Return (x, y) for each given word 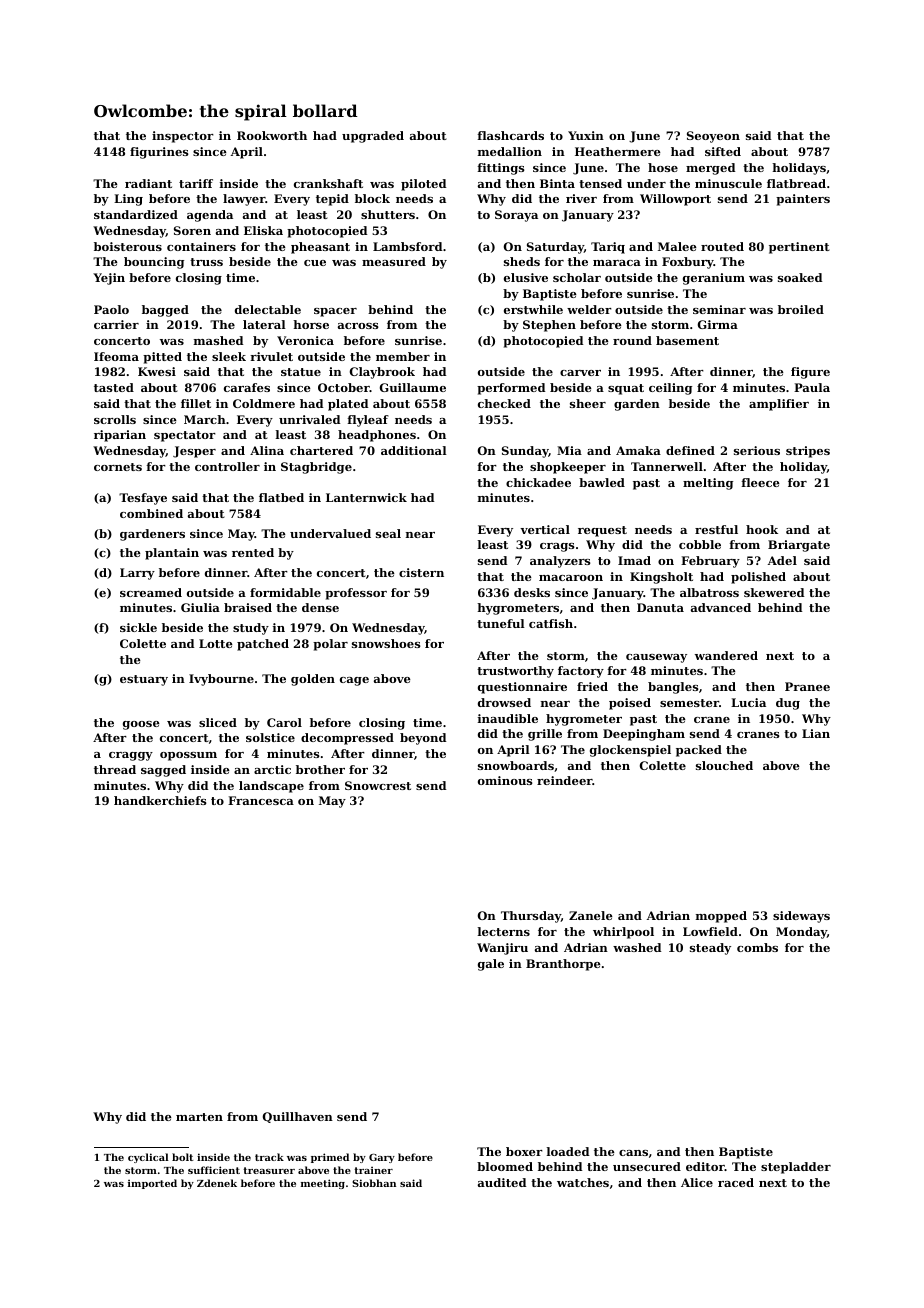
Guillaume (413, 387)
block (372, 198)
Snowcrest (378, 785)
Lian (816, 733)
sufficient (214, 1170)
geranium (714, 279)
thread (115, 769)
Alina (267, 450)
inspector (183, 137)
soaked (800, 277)
